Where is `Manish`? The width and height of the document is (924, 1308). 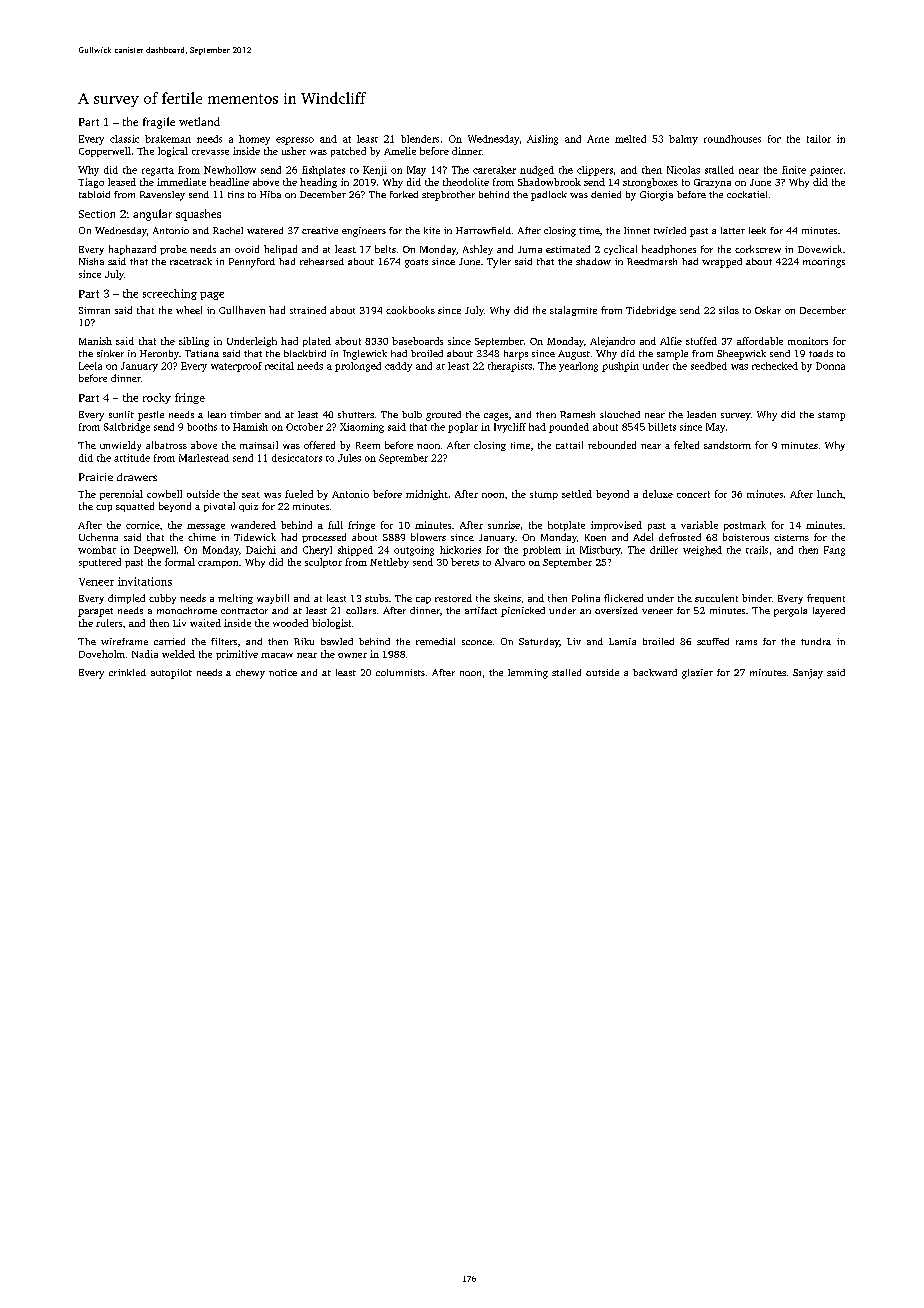
Manish is located at coordinates (95, 341).
